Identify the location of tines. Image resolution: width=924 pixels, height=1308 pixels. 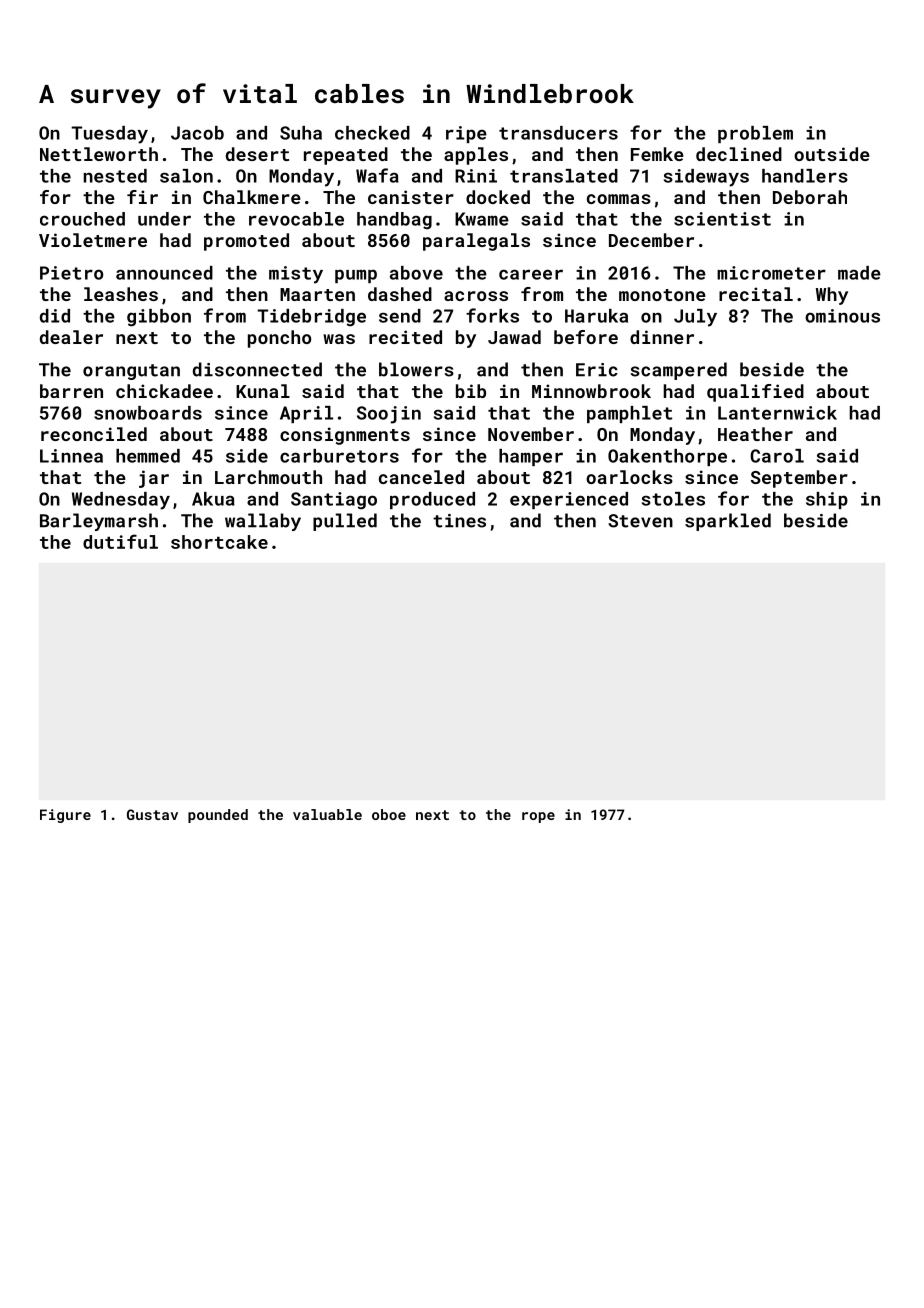
(459, 521).
